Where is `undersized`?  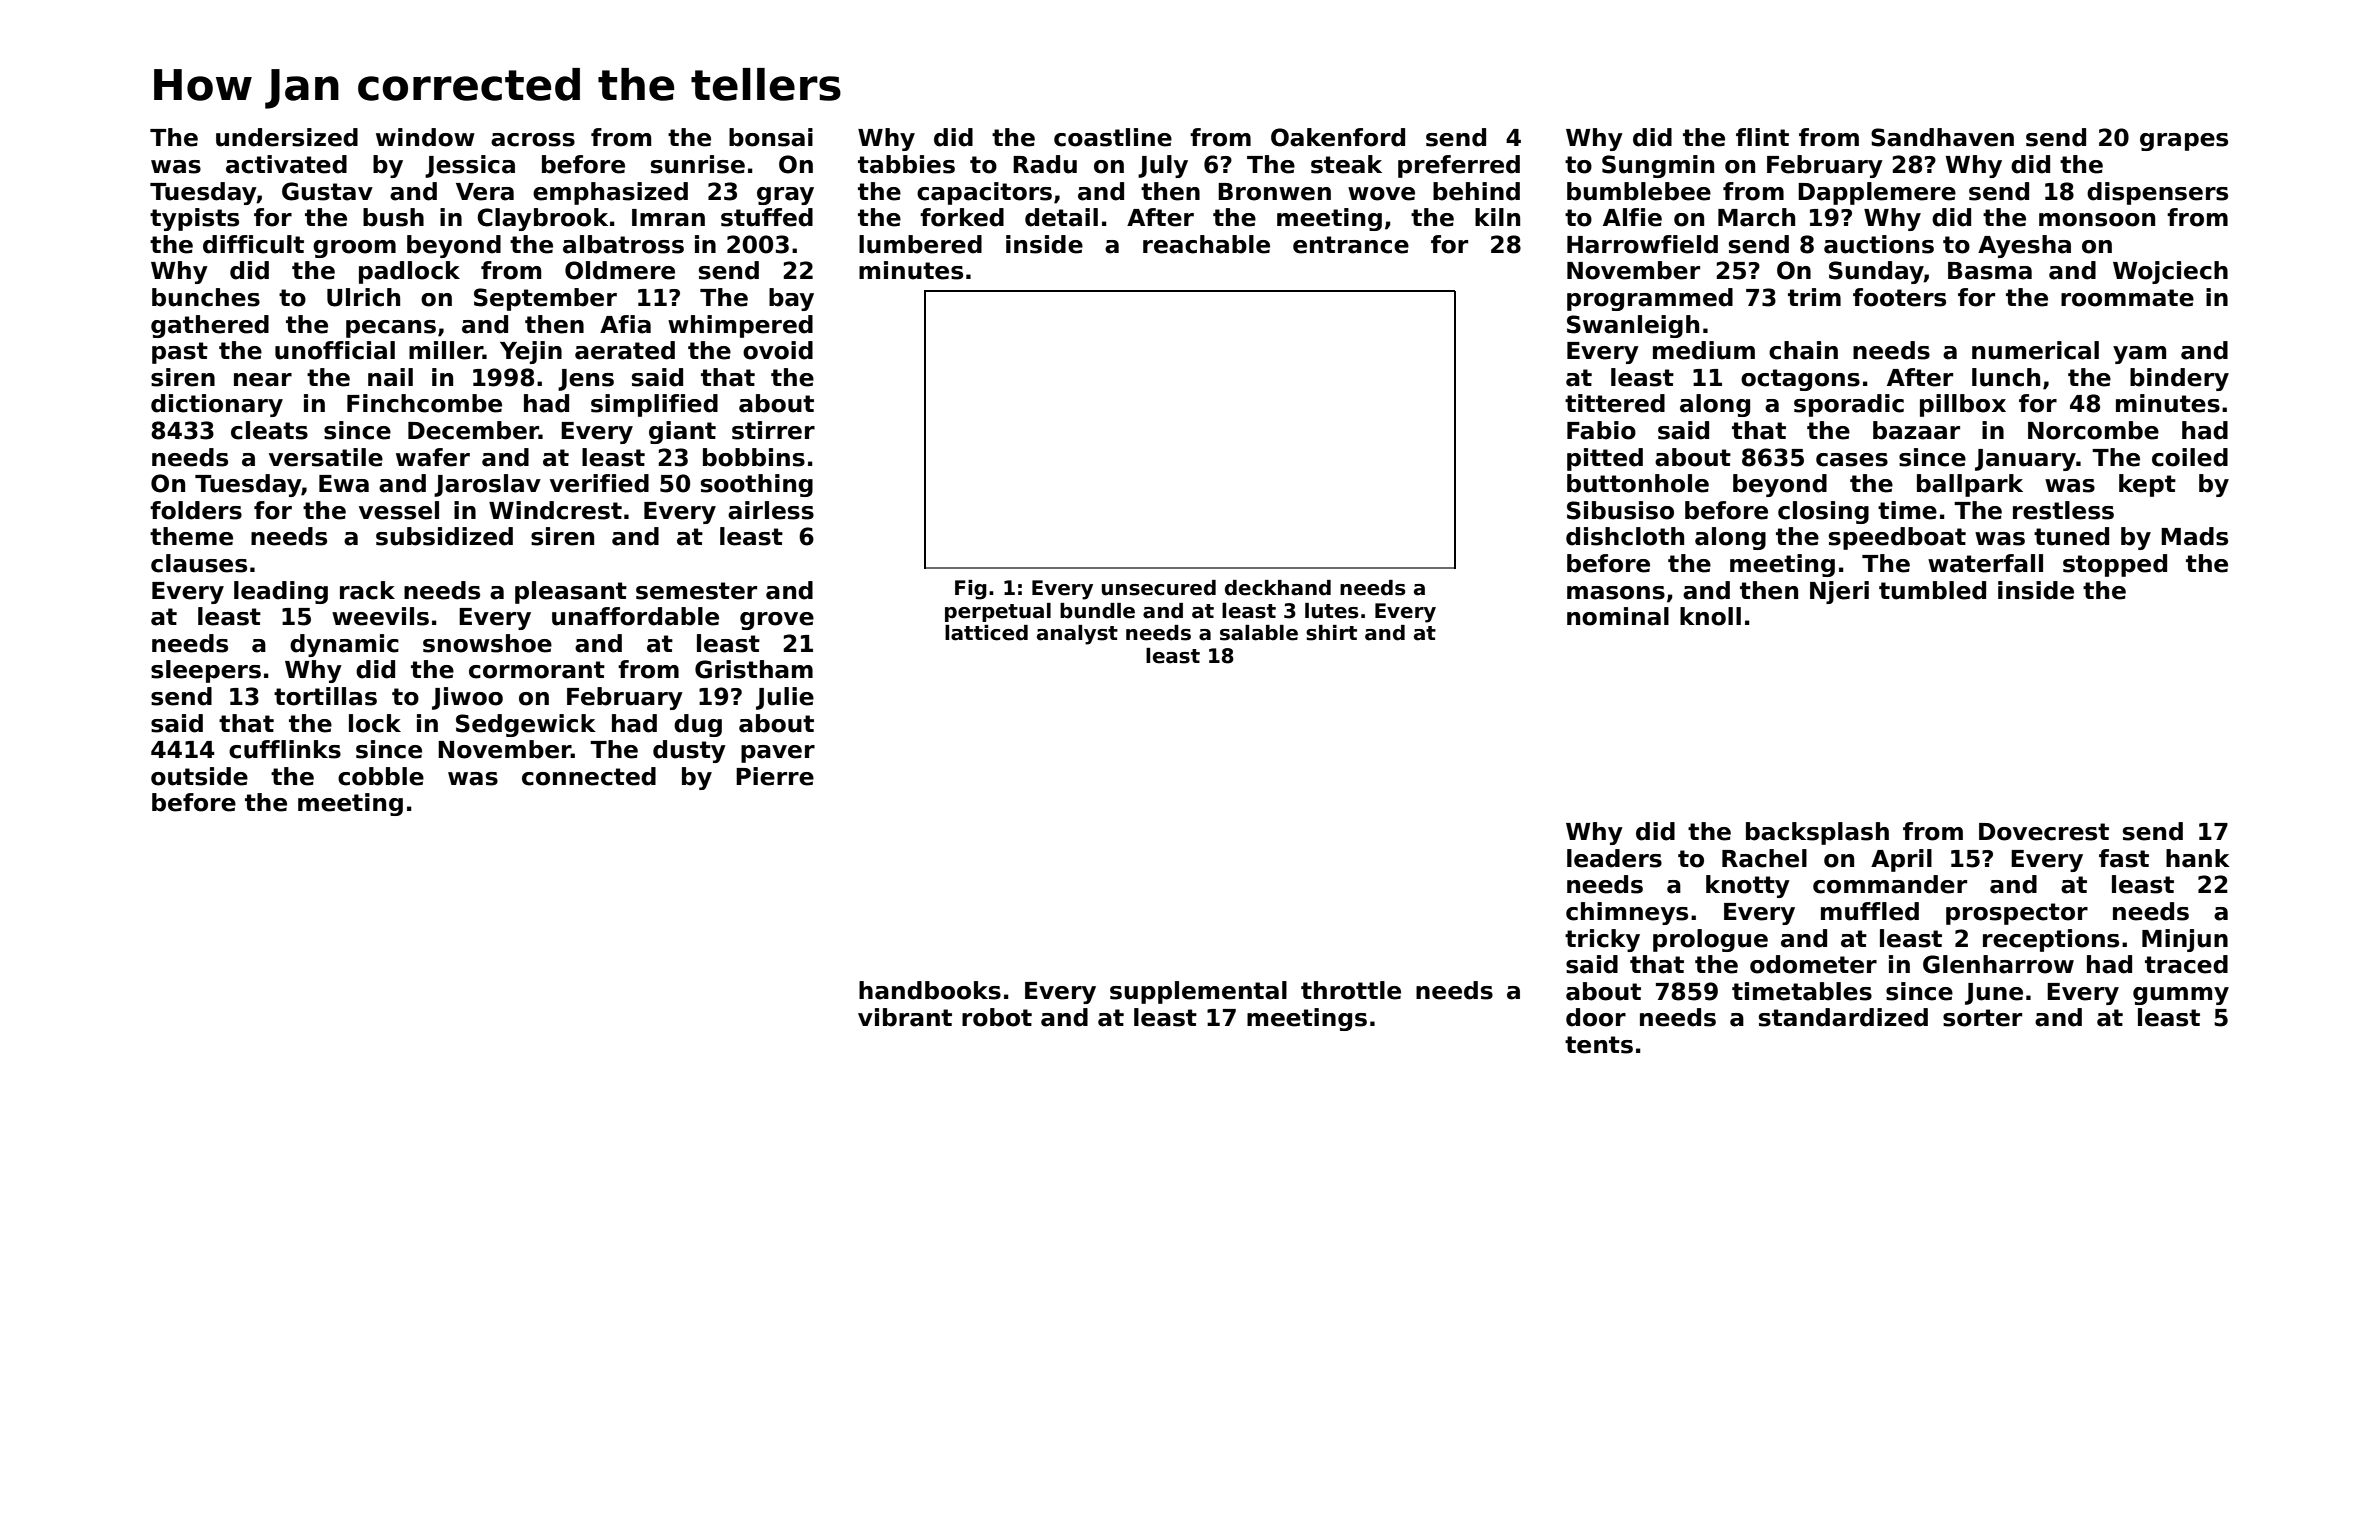 undersized is located at coordinates (287, 137).
